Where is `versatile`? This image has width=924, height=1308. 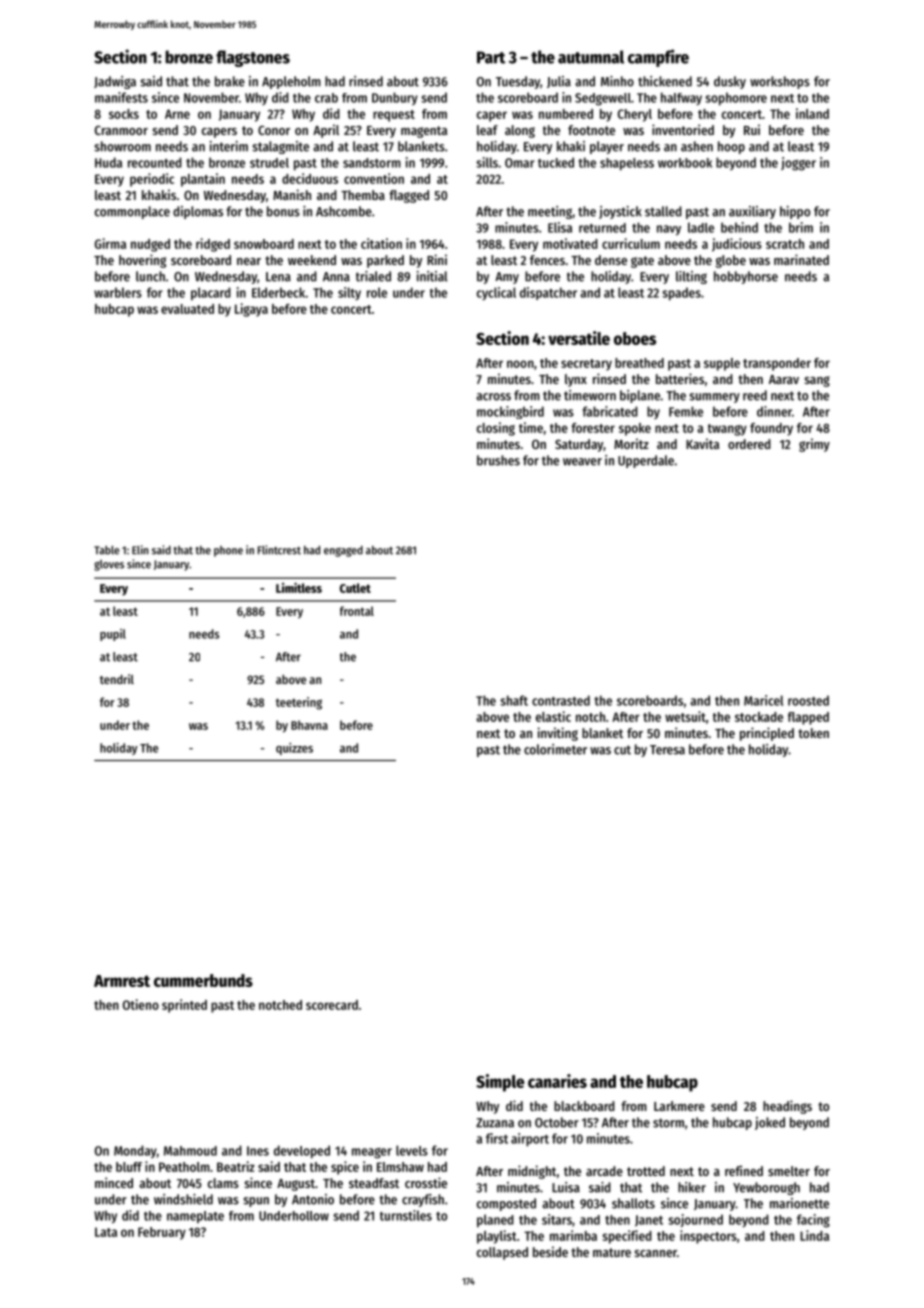
versatile is located at coordinates (579, 338).
